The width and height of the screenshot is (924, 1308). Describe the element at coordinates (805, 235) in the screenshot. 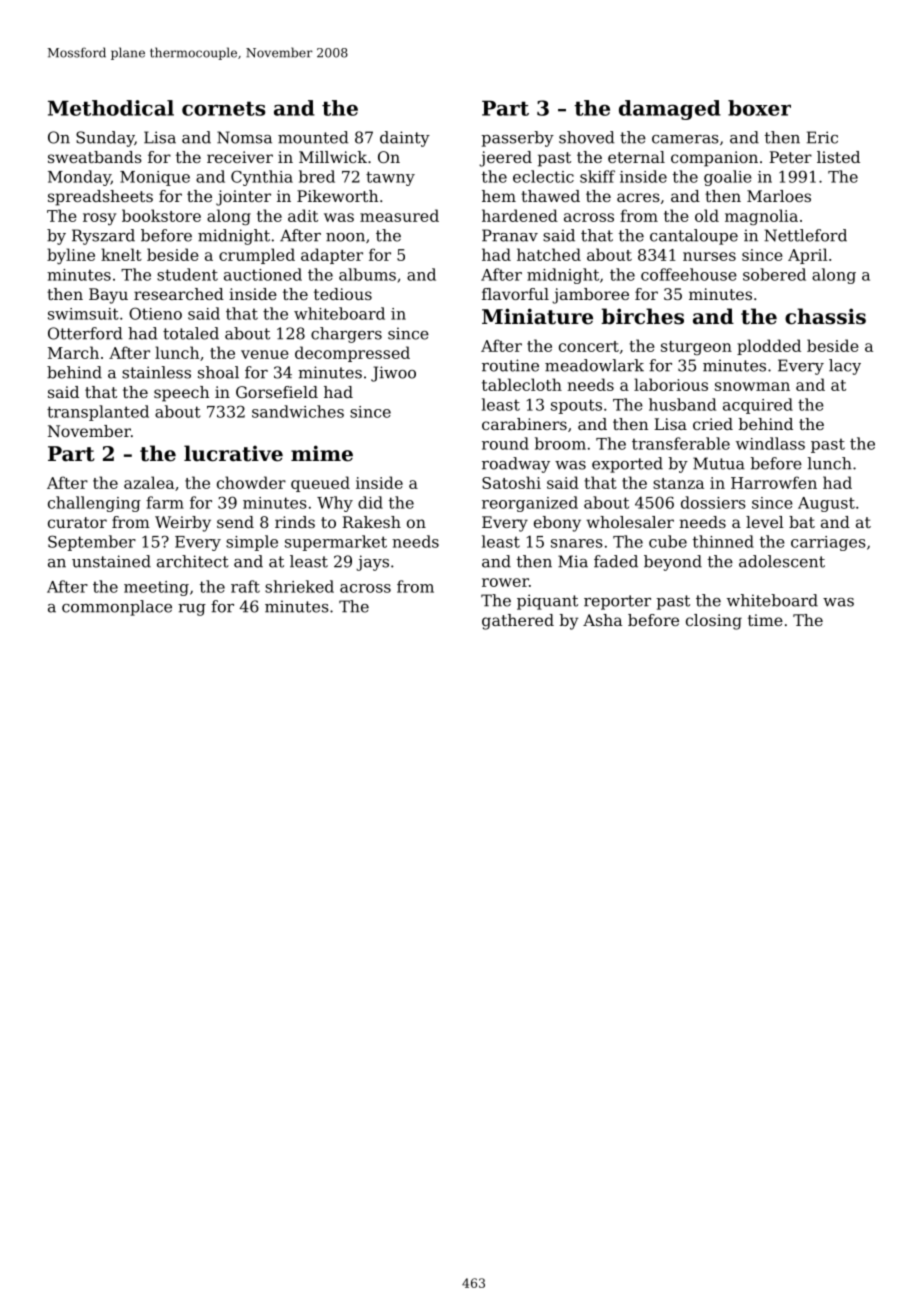

I see `Nettleford` at that location.
